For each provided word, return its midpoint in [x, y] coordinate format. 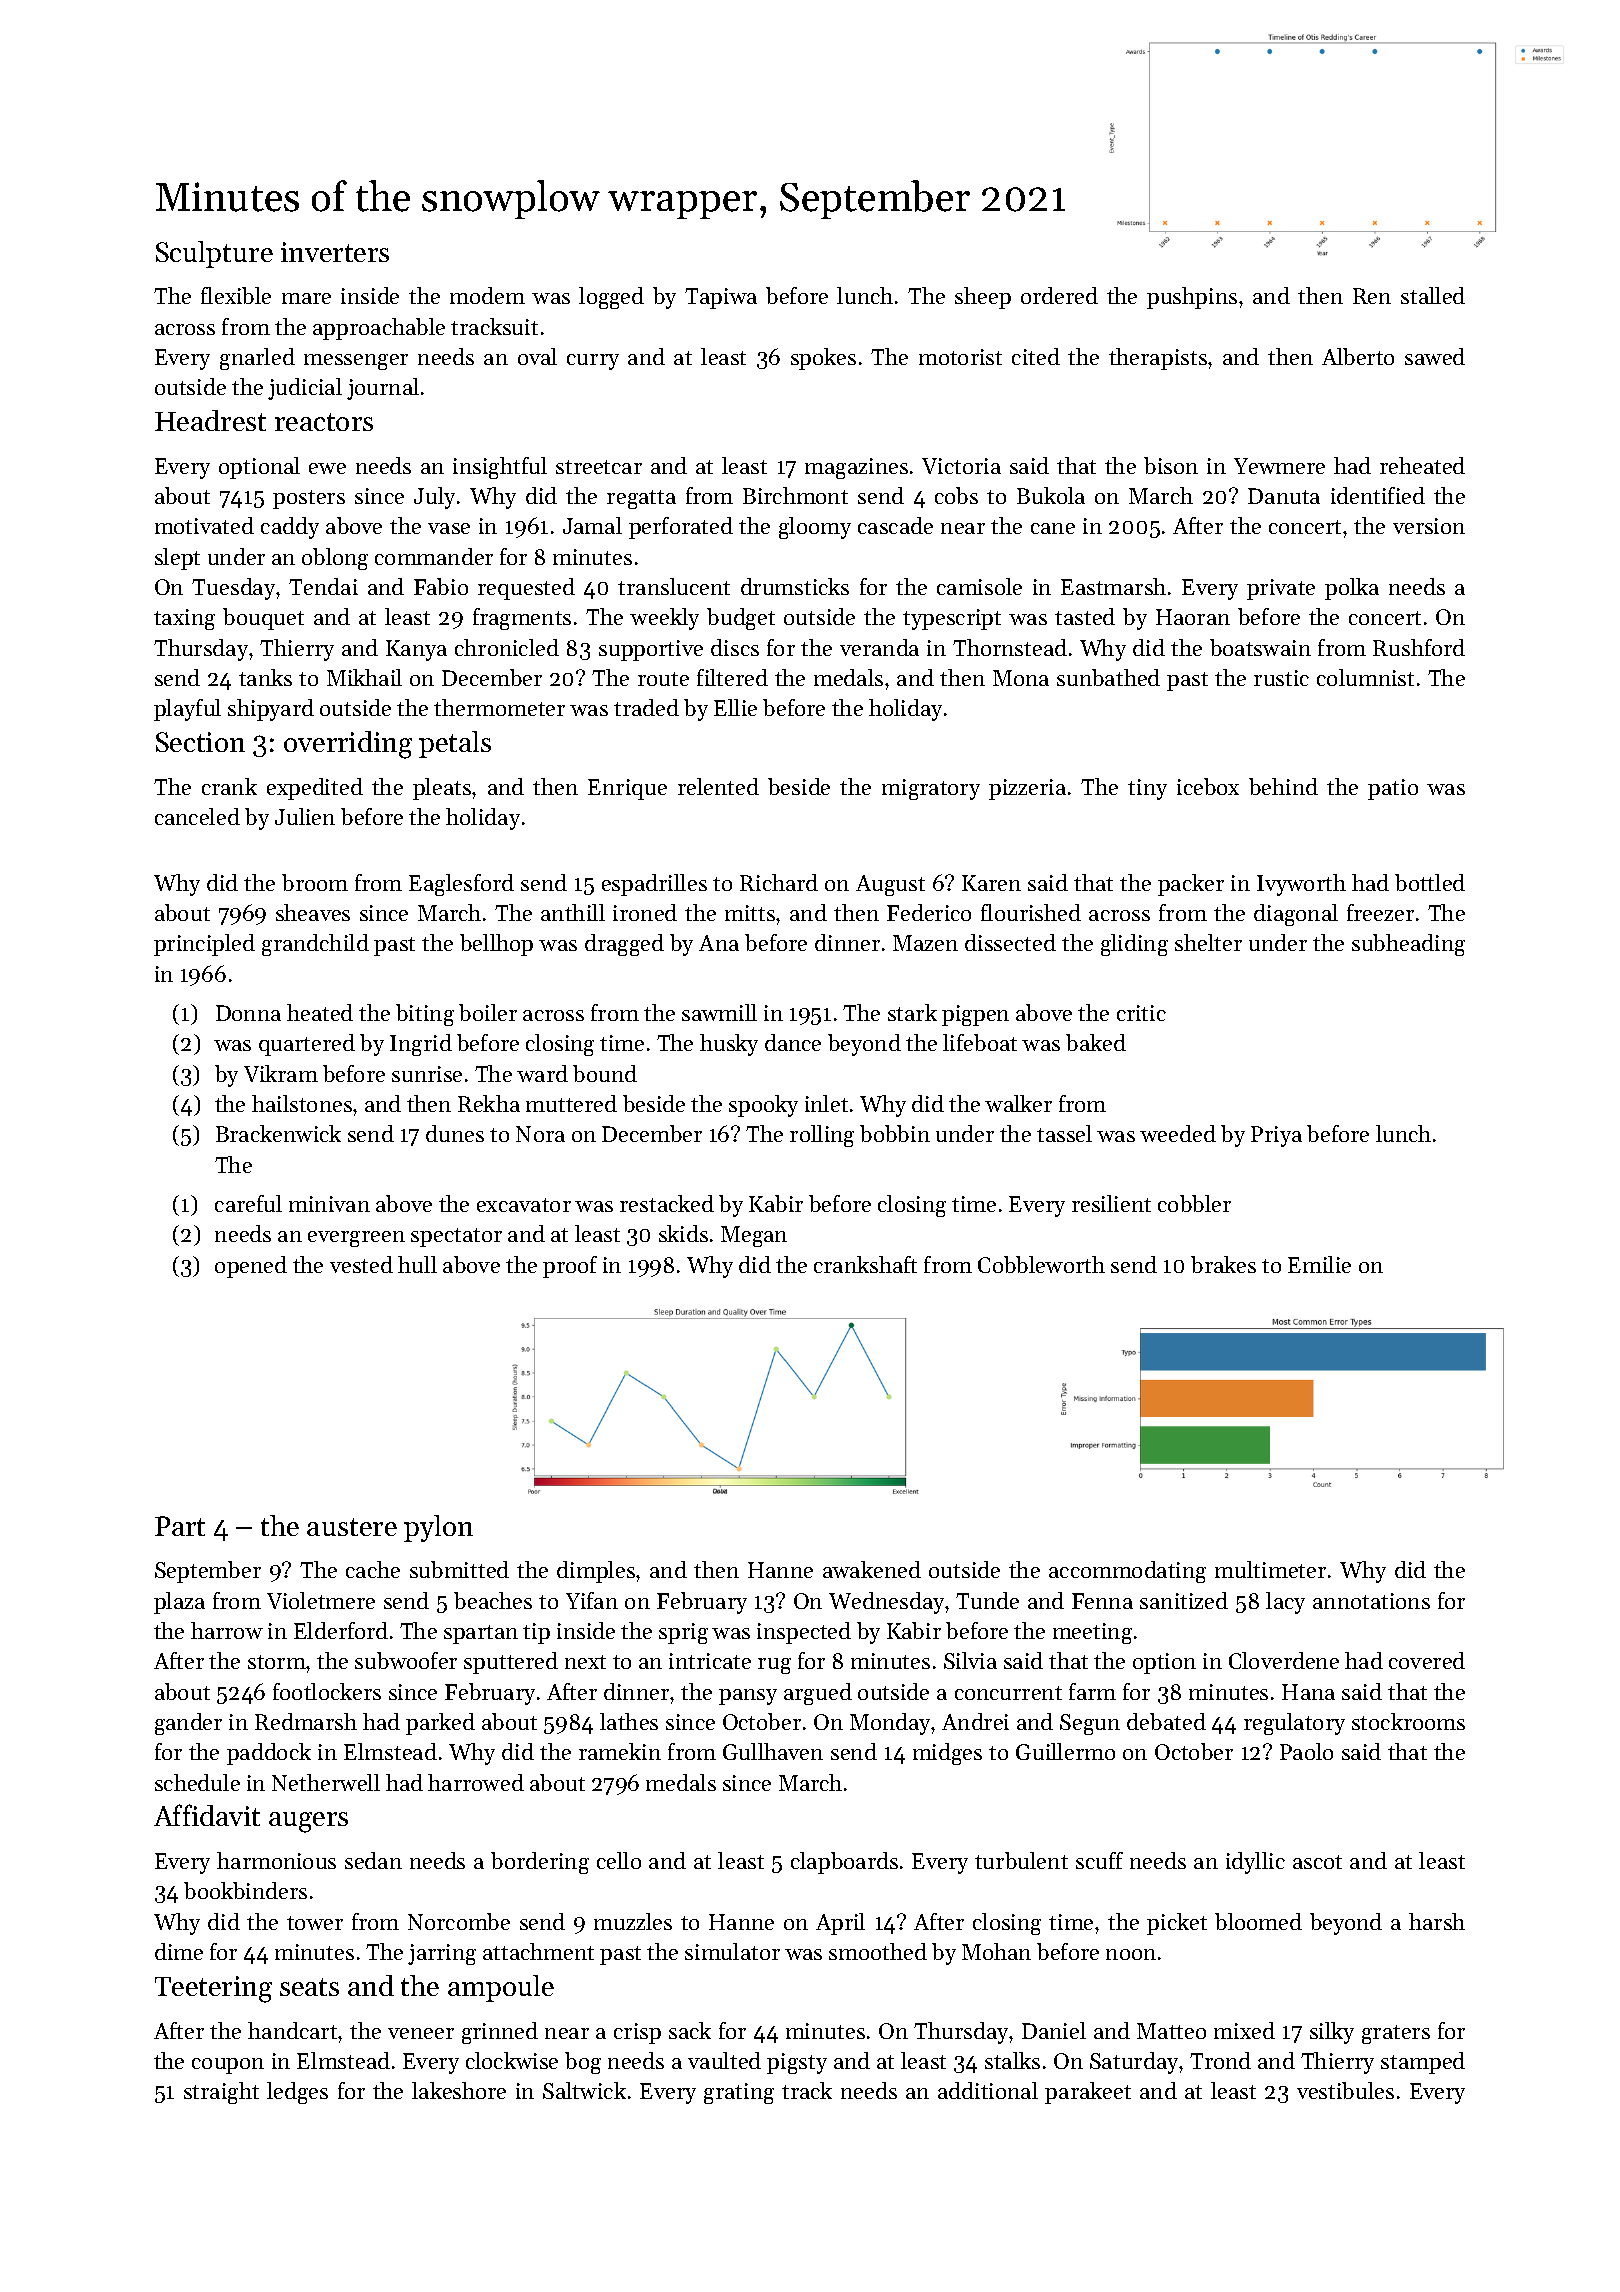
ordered [1059, 295]
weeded [1178, 1133]
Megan [754, 1236]
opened [251, 1267]
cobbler [1194, 1203]
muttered [571, 1103]
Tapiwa [721, 298]
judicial [305, 389]
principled [204, 945]
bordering [540, 1863]
